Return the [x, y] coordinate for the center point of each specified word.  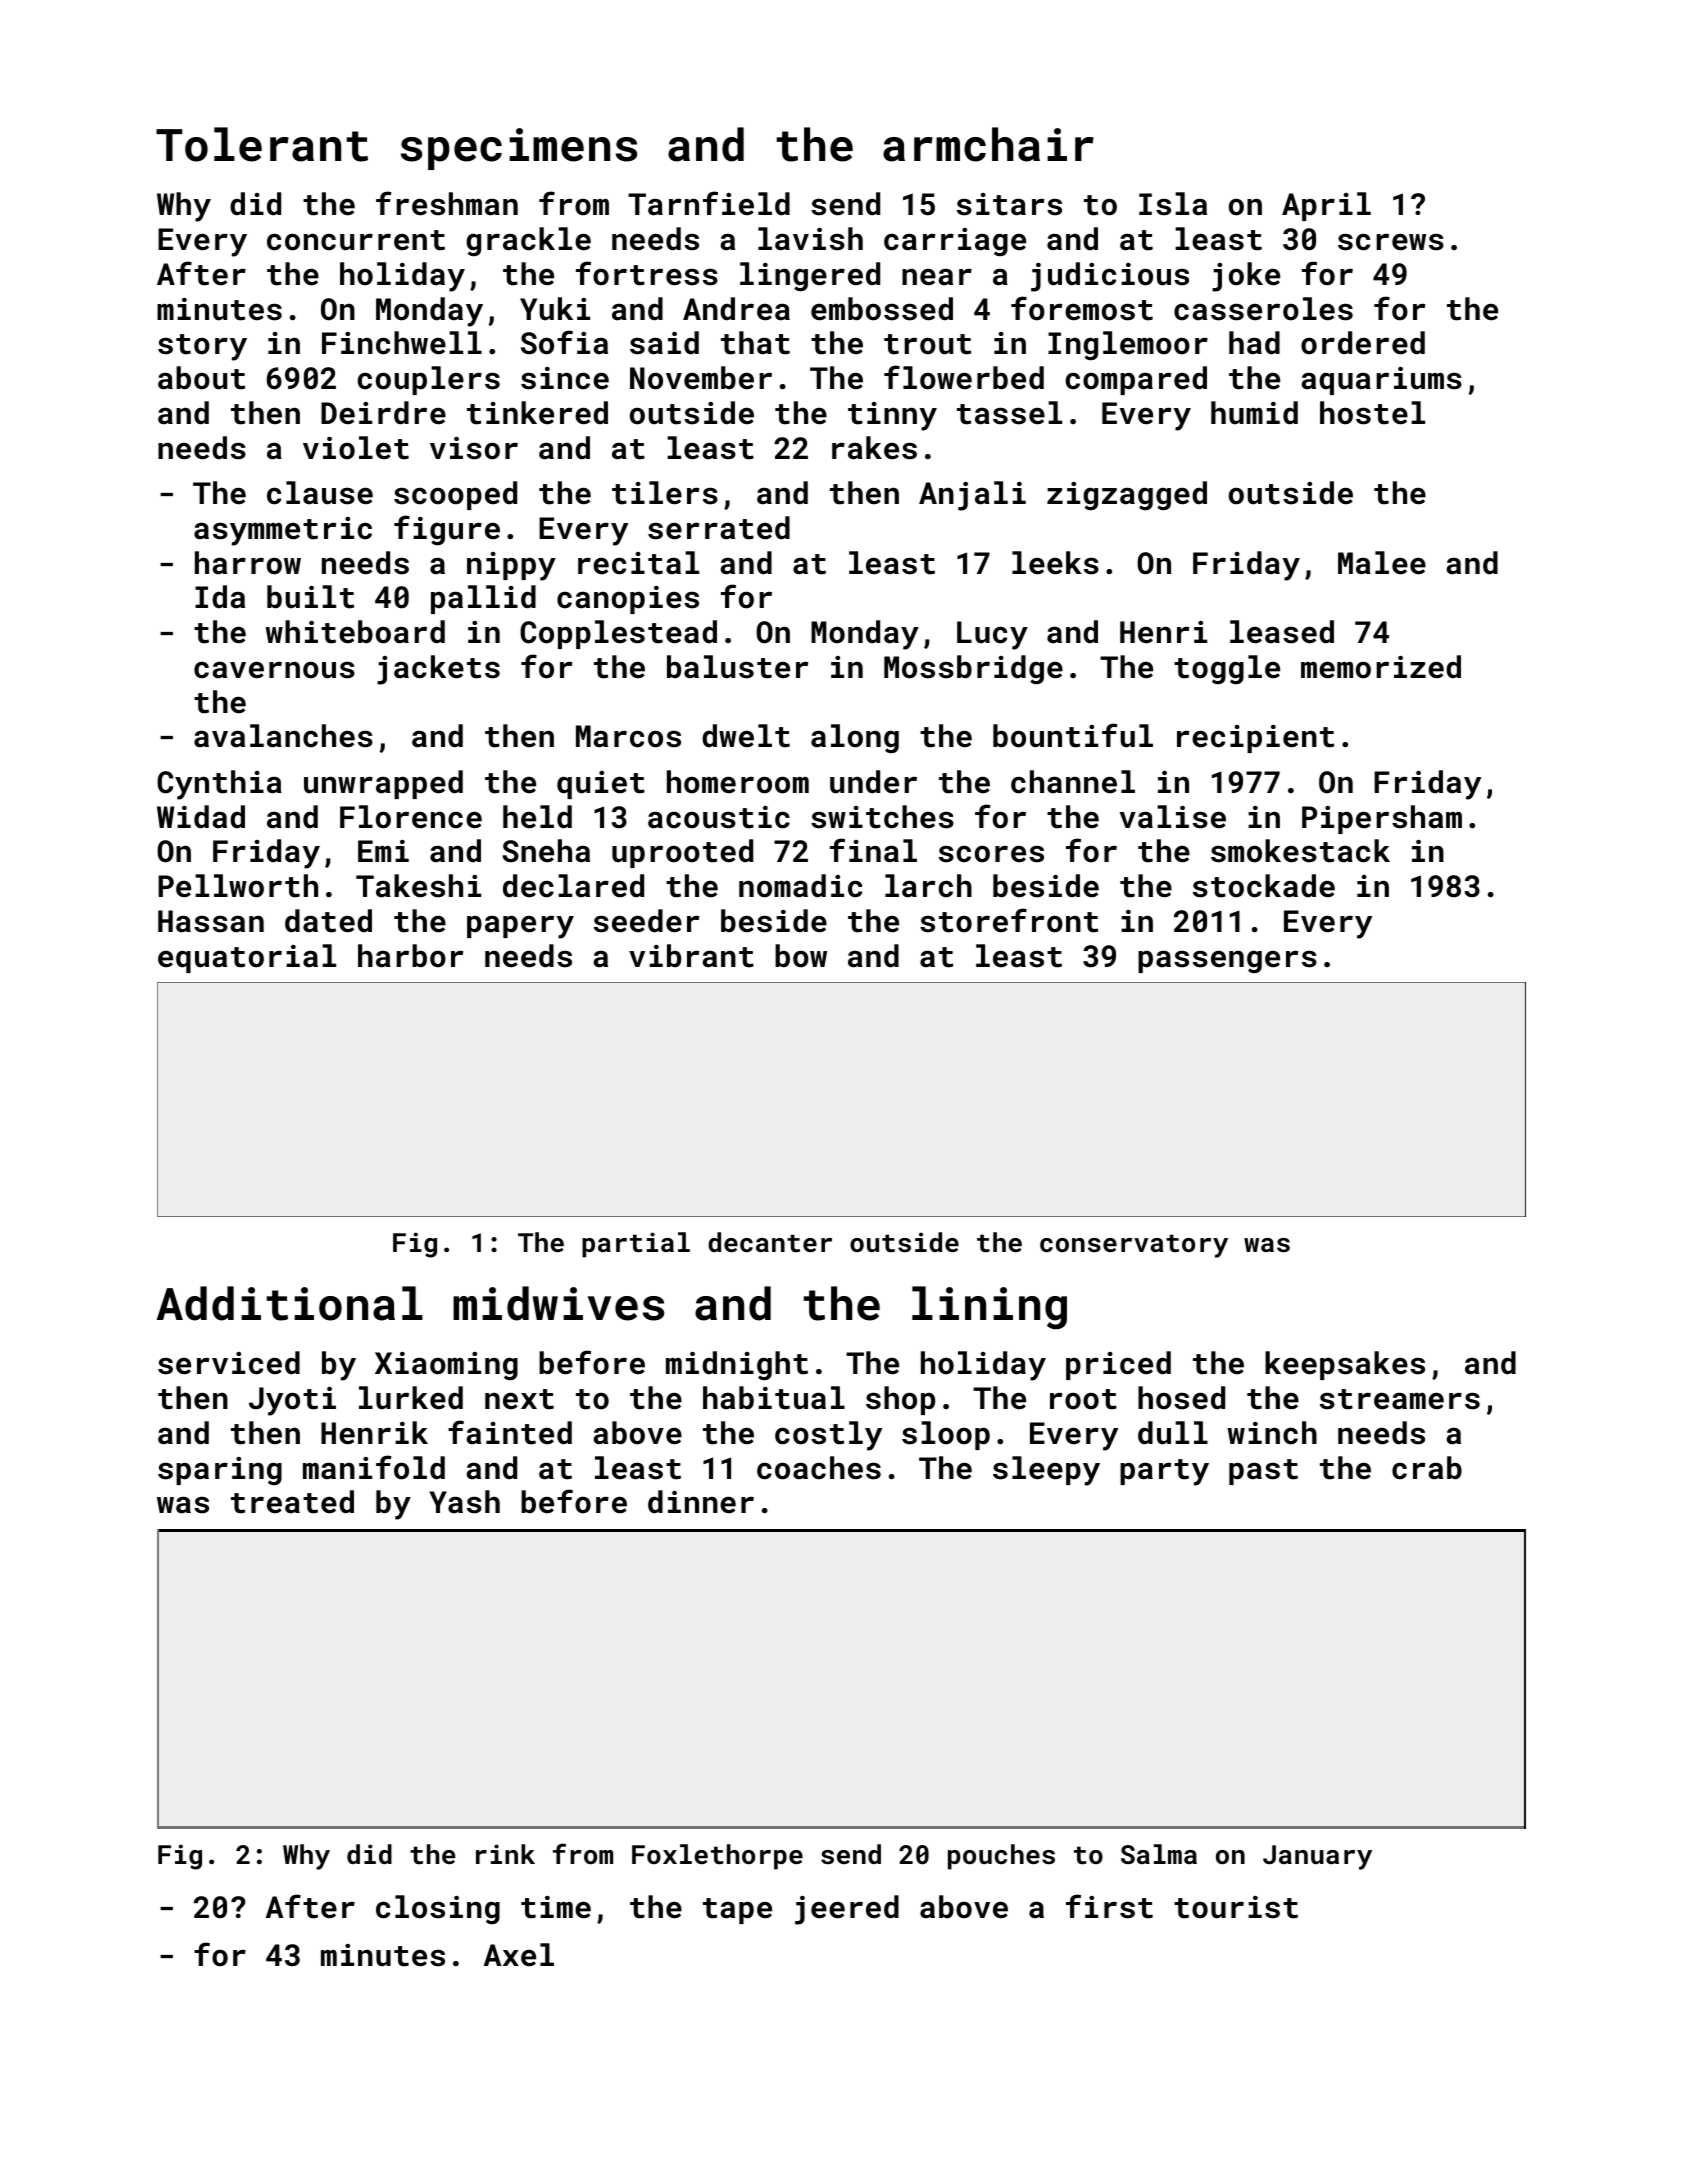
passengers [1227, 962]
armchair [988, 144]
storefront [1009, 920]
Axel [519, 1955]
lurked [411, 1398]
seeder [646, 921]
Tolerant [262, 144]
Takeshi [418, 886]
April [1326, 206]
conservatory [1134, 1246]
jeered [847, 1910]
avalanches [283, 736]
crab [1427, 1468]
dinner [701, 1502]
